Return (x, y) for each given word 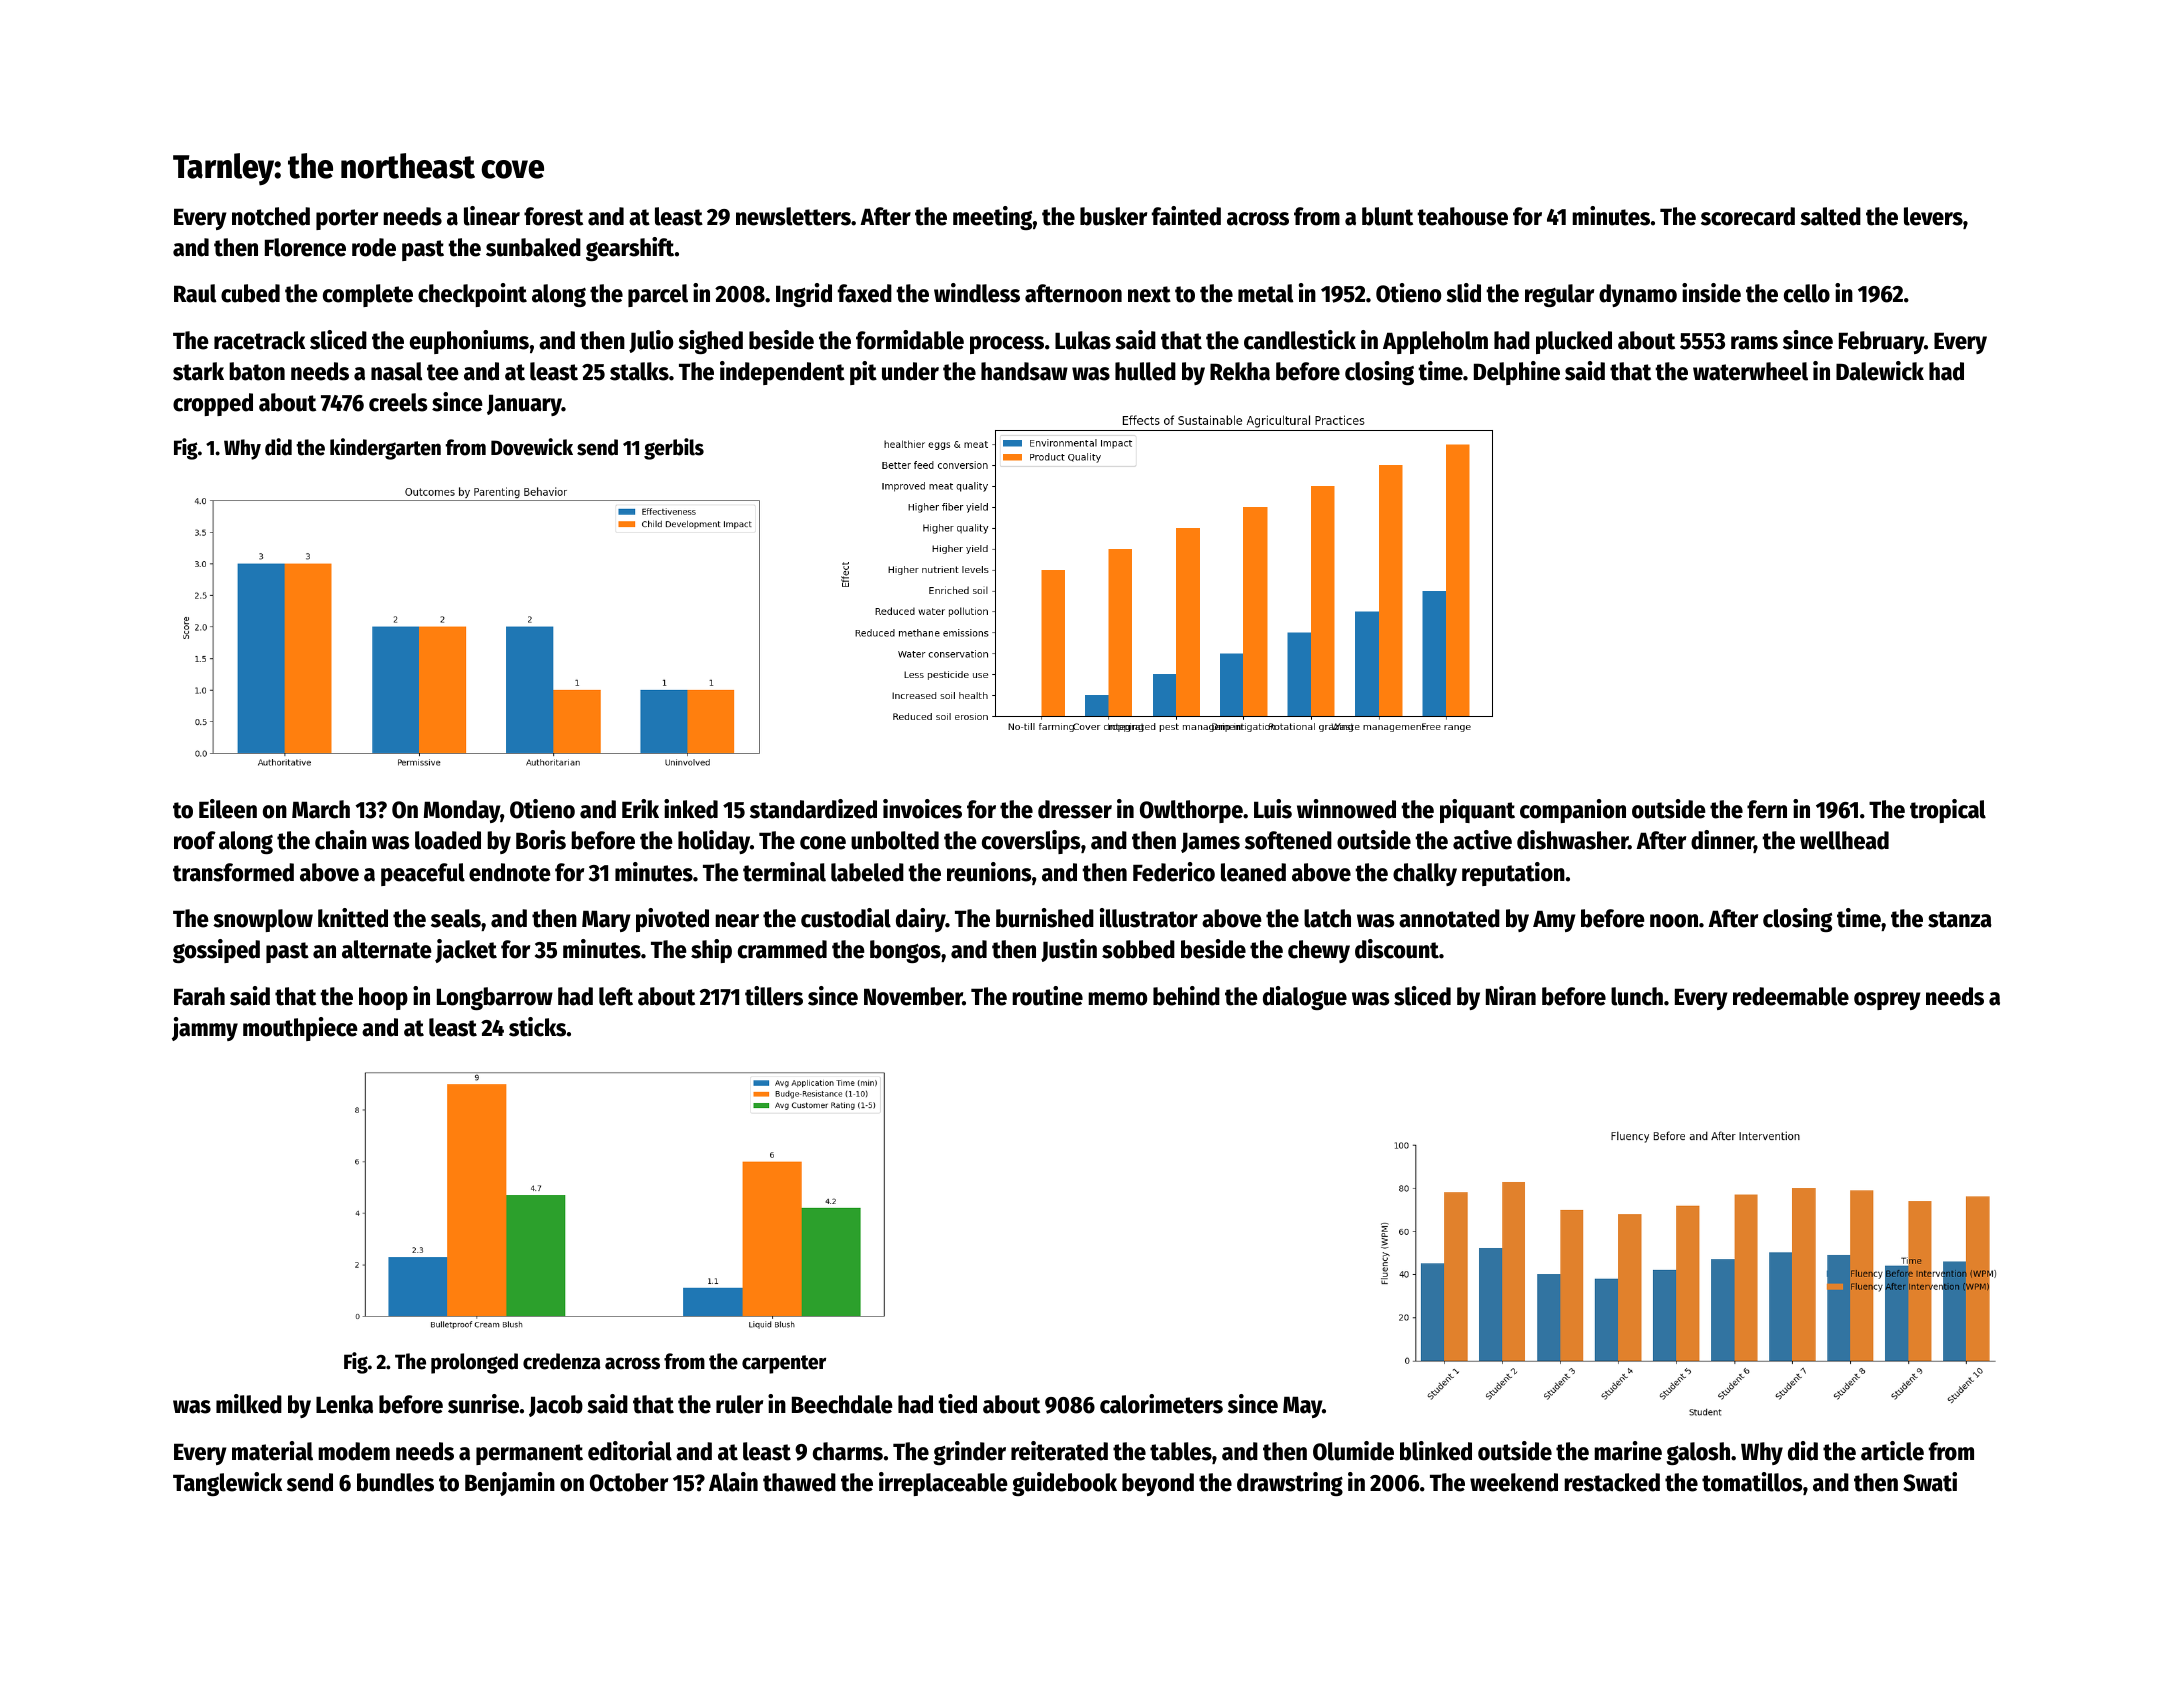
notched (271, 216)
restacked (1612, 1482)
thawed (799, 1482)
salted (1830, 216)
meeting (992, 218)
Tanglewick (227, 1484)
